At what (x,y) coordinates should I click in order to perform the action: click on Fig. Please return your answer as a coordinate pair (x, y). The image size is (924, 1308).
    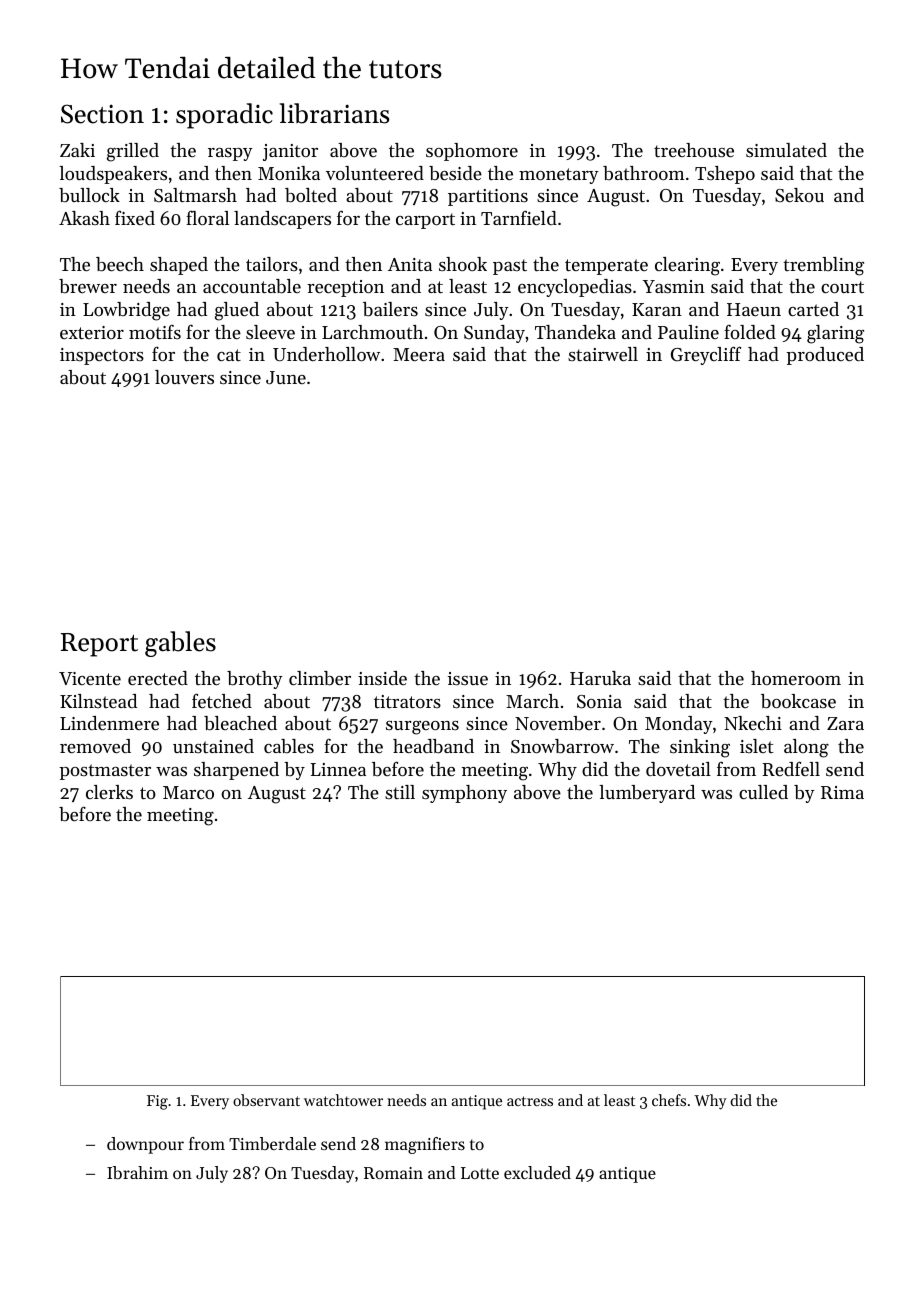
    Looking at the image, I should click on (157, 1102).
